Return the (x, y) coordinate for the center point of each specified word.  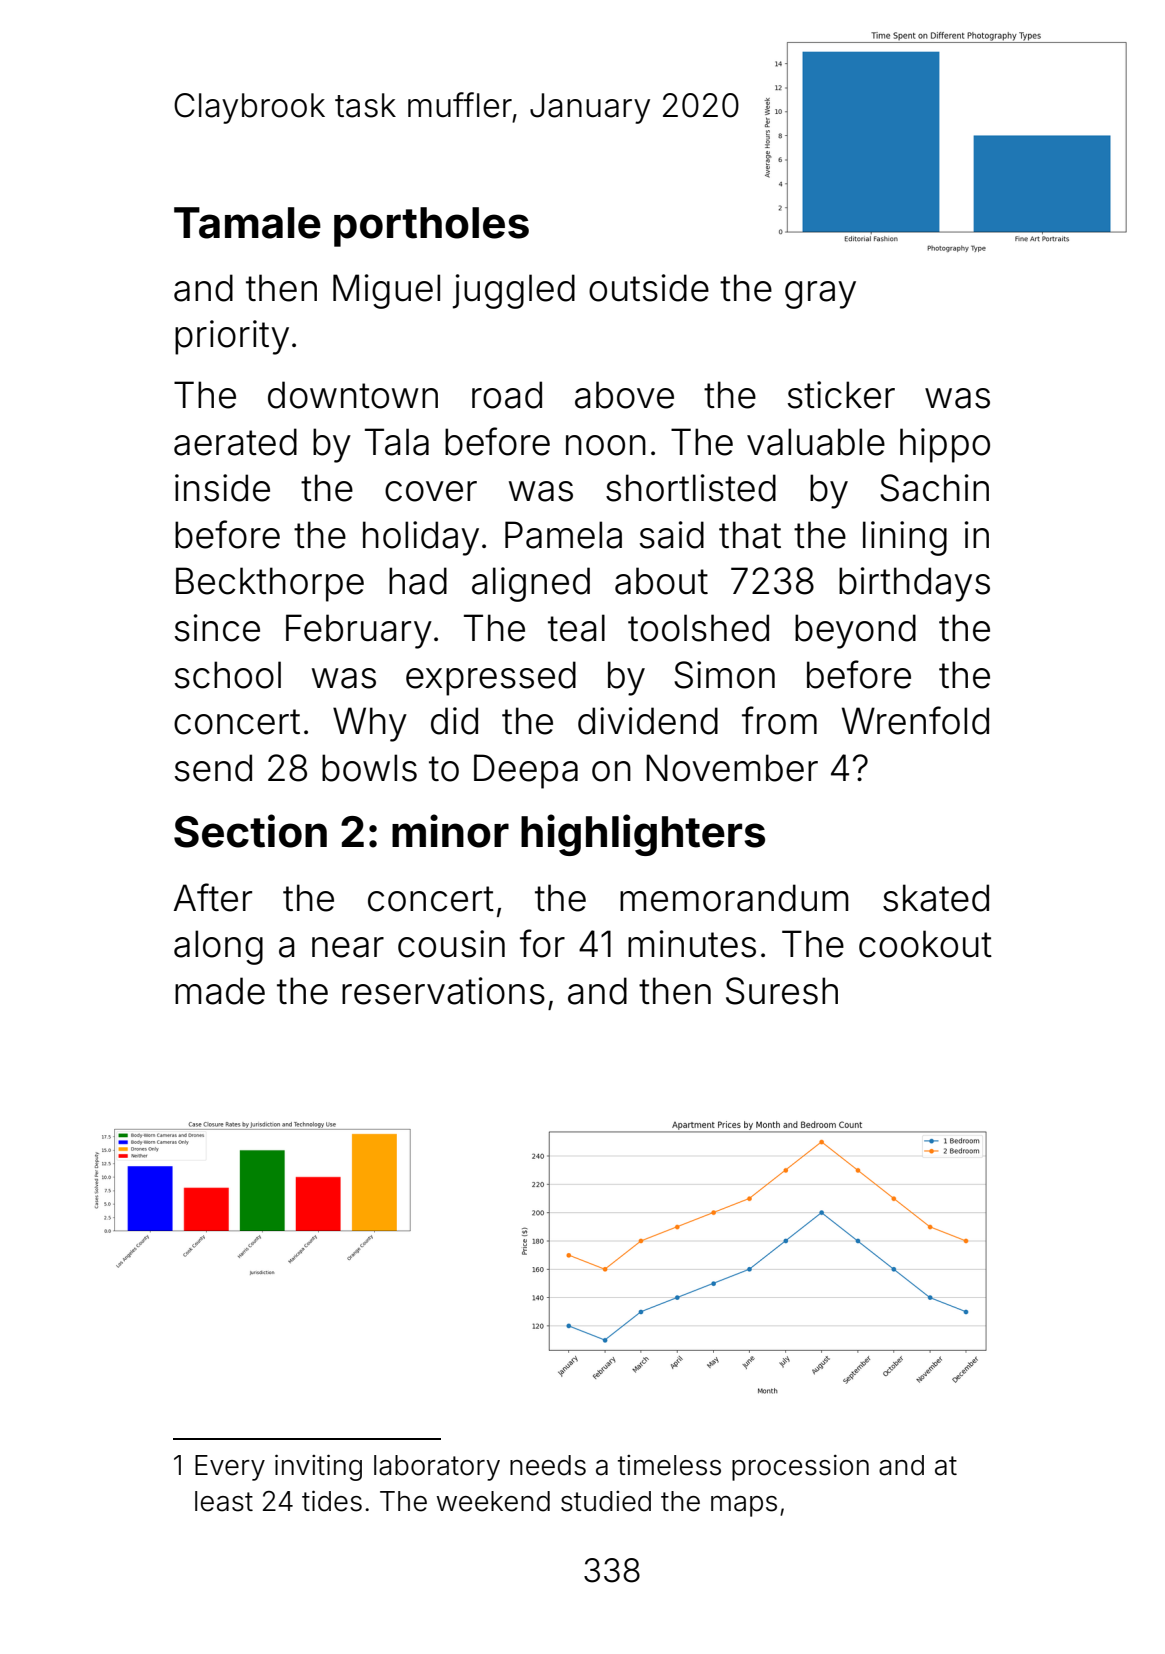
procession (800, 1468)
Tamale (247, 223)
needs (548, 1465)
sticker (841, 395)
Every (230, 1468)
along (218, 947)
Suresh (782, 991)
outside (649, 288)
